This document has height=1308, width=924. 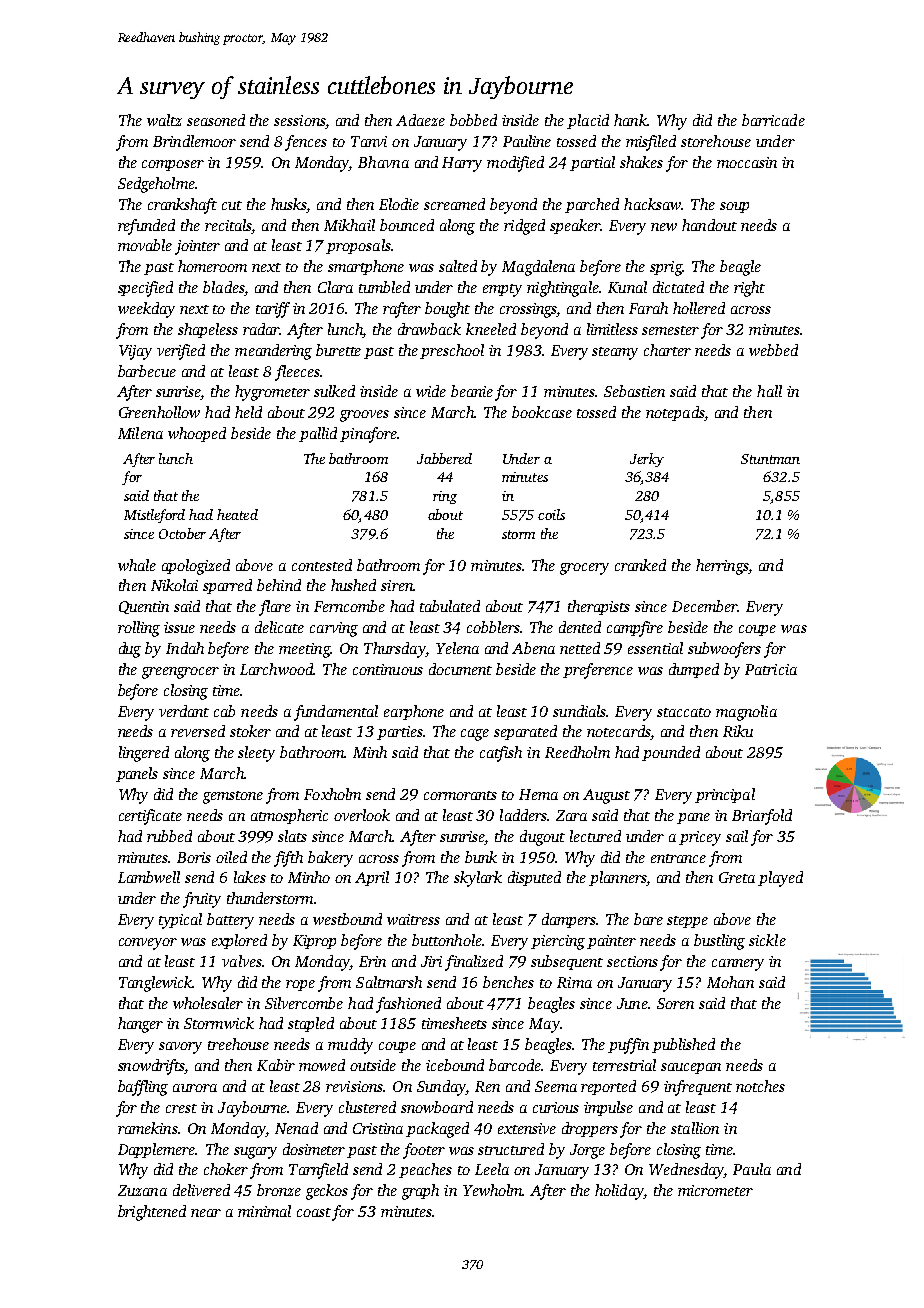 What do you see at coordinates (206, 1213) in the document?
I see `near` at bounding box center [206, 1213].
